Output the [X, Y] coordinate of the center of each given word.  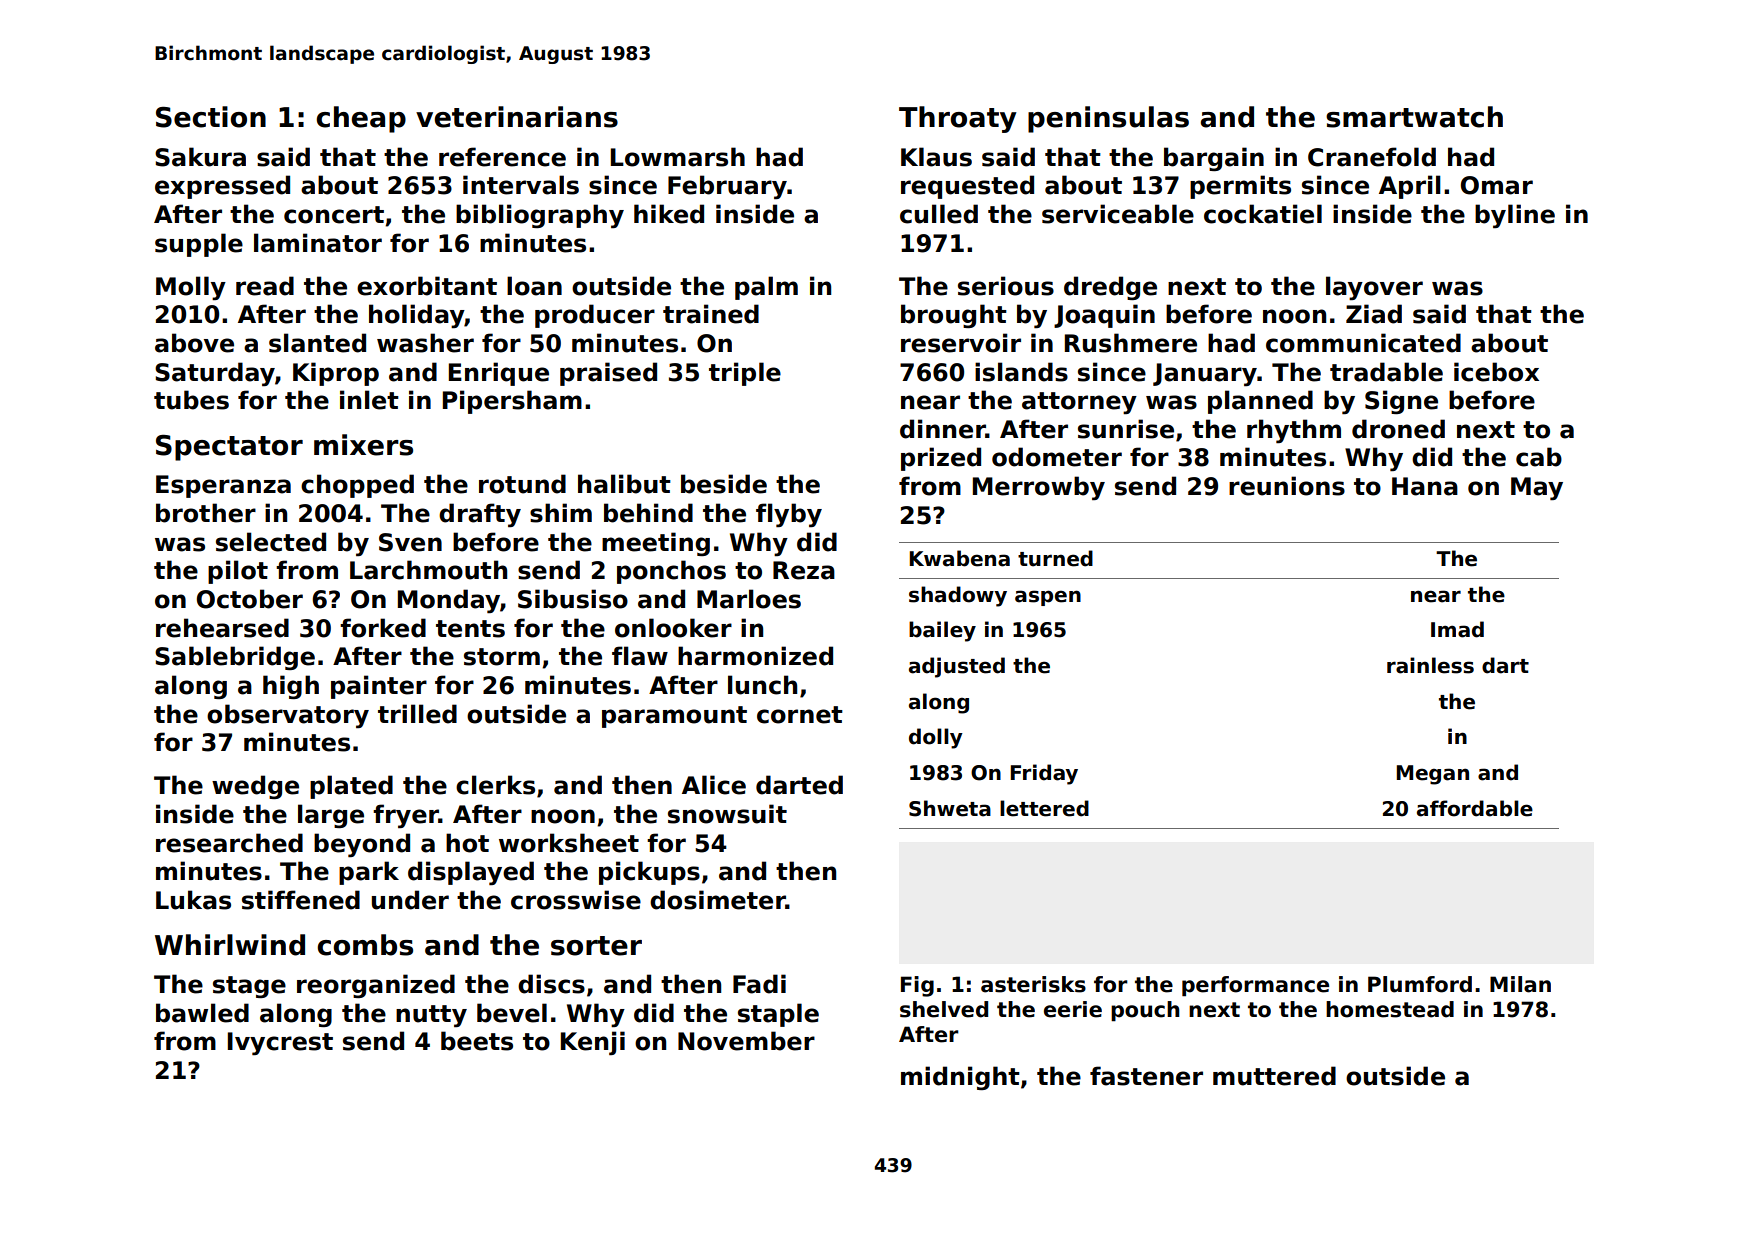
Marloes [749, 599]
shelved [944, 1009]
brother [206, 513]
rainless [1430, 665]
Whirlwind [230, 945]
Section [211, 117]
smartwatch [1414, 117]
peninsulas [1108, 119]
